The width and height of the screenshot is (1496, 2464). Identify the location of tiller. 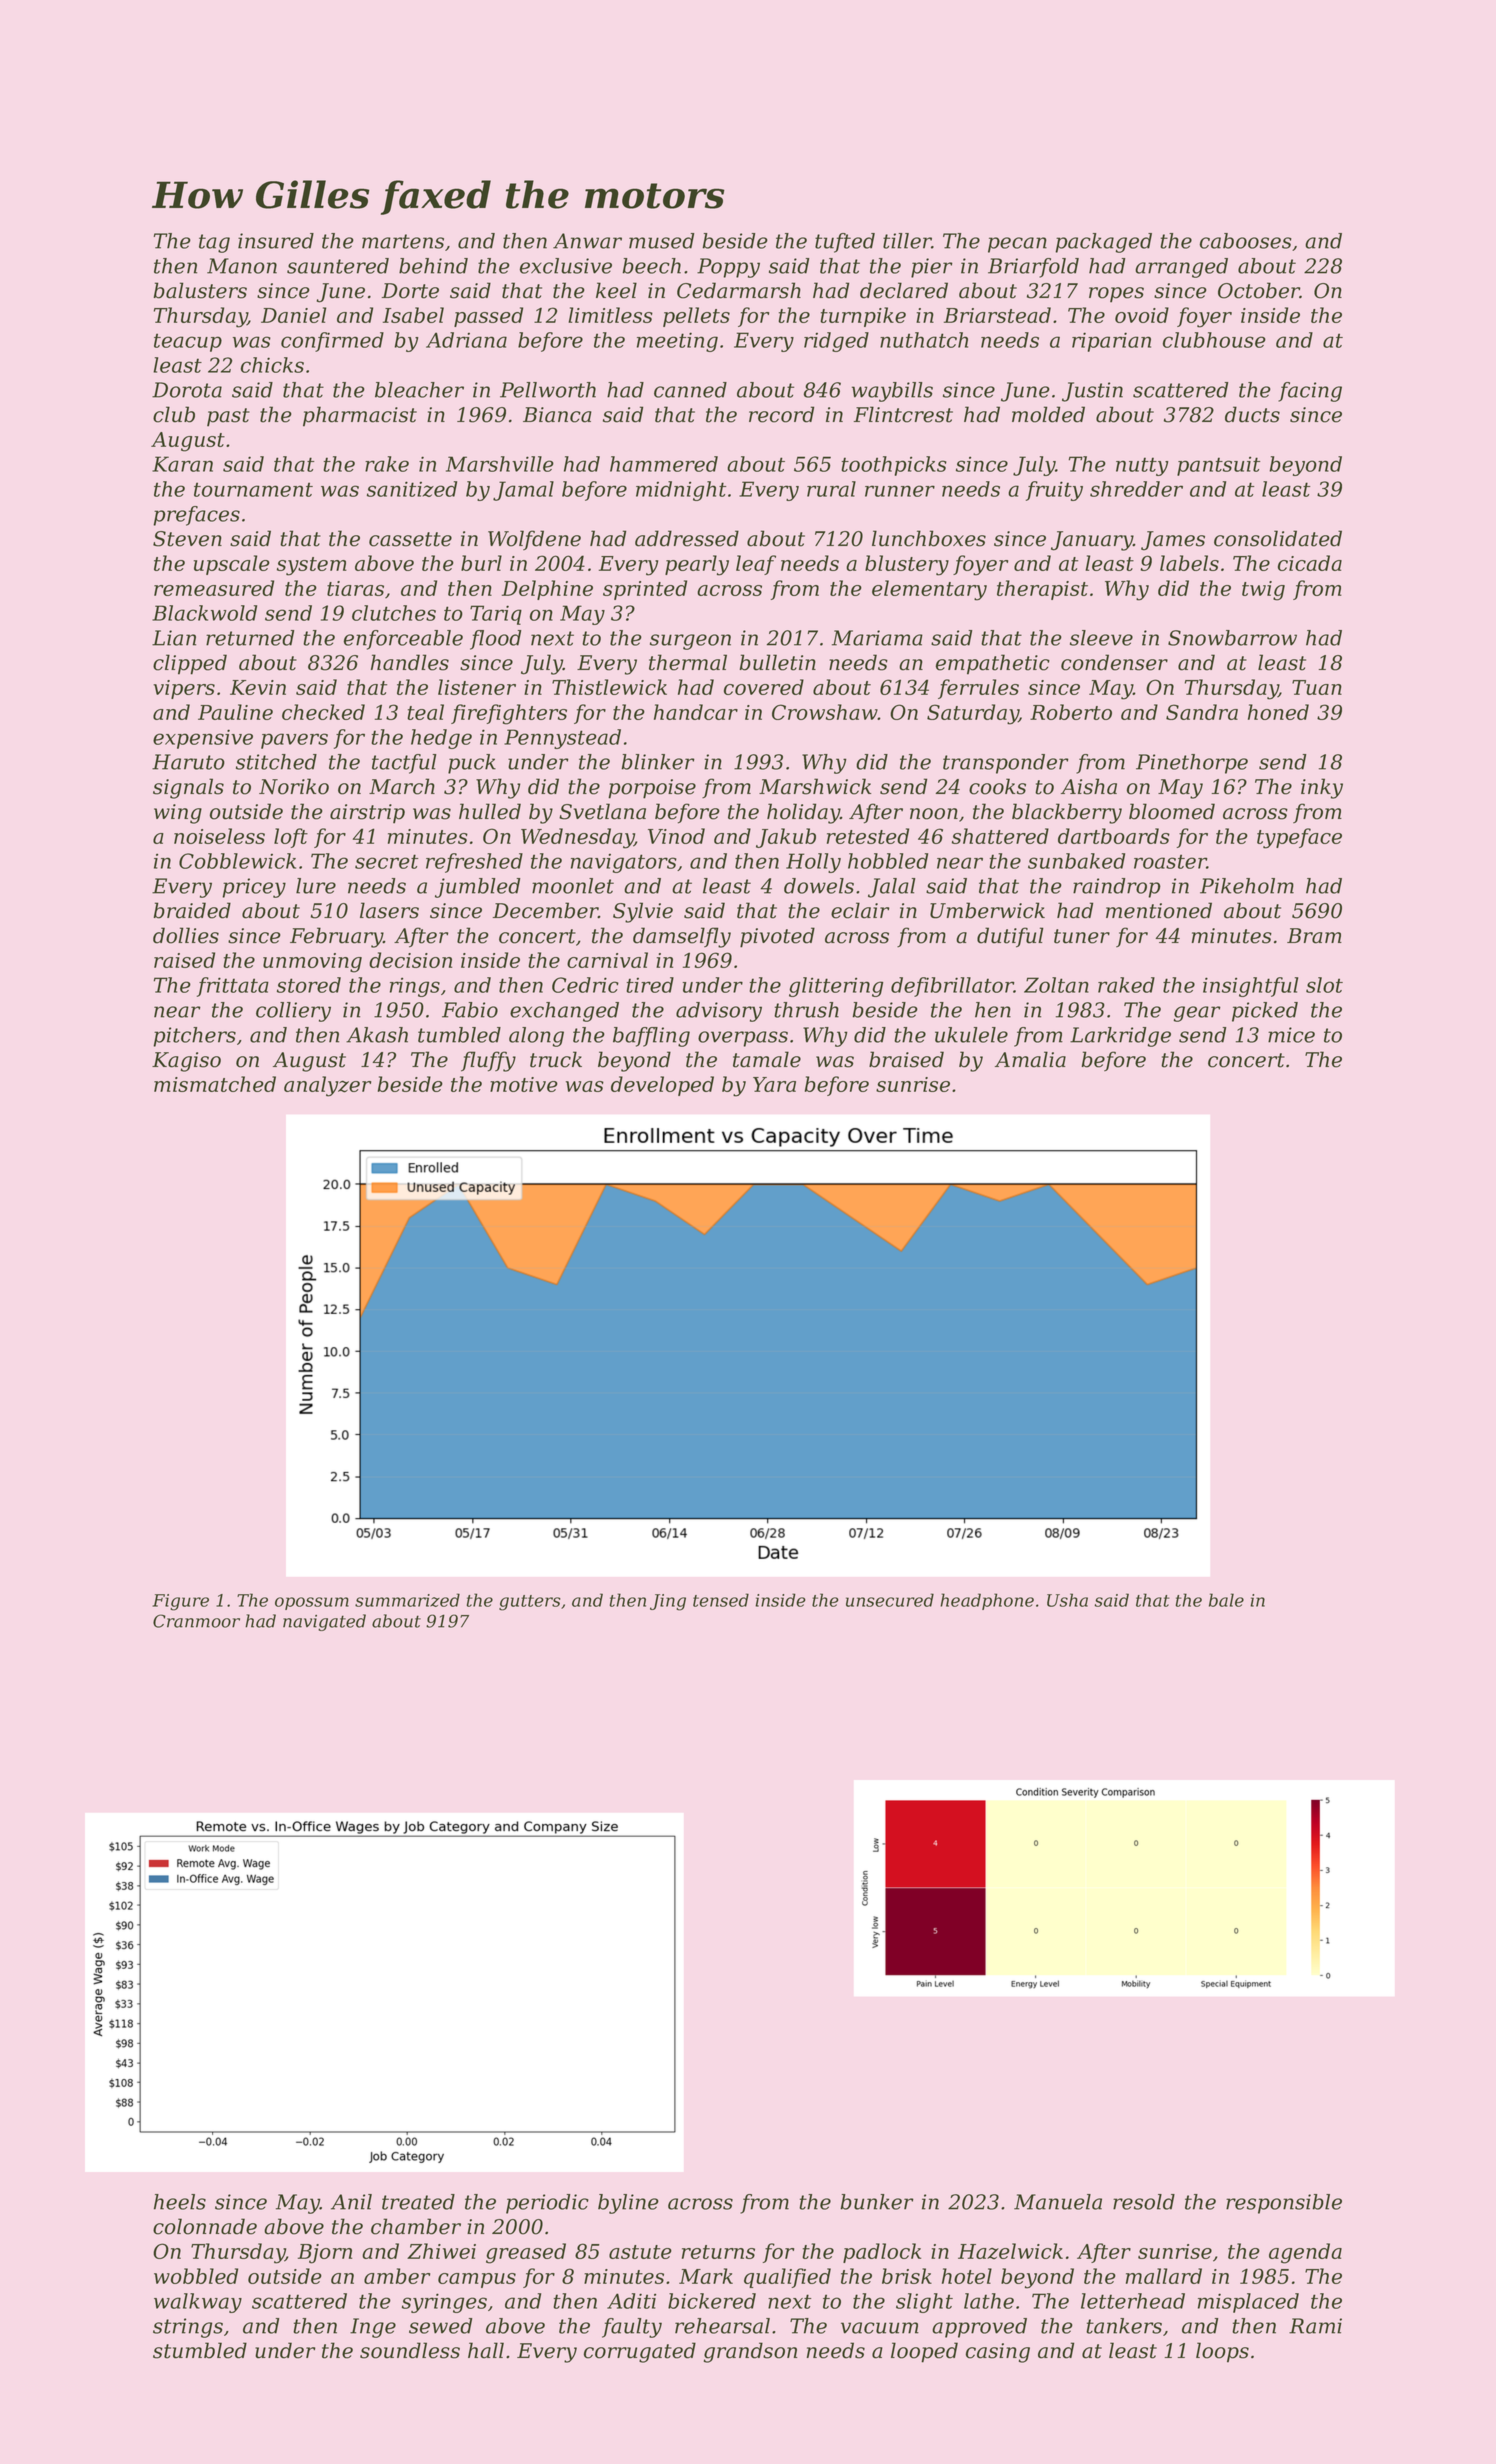
(907, 241).
